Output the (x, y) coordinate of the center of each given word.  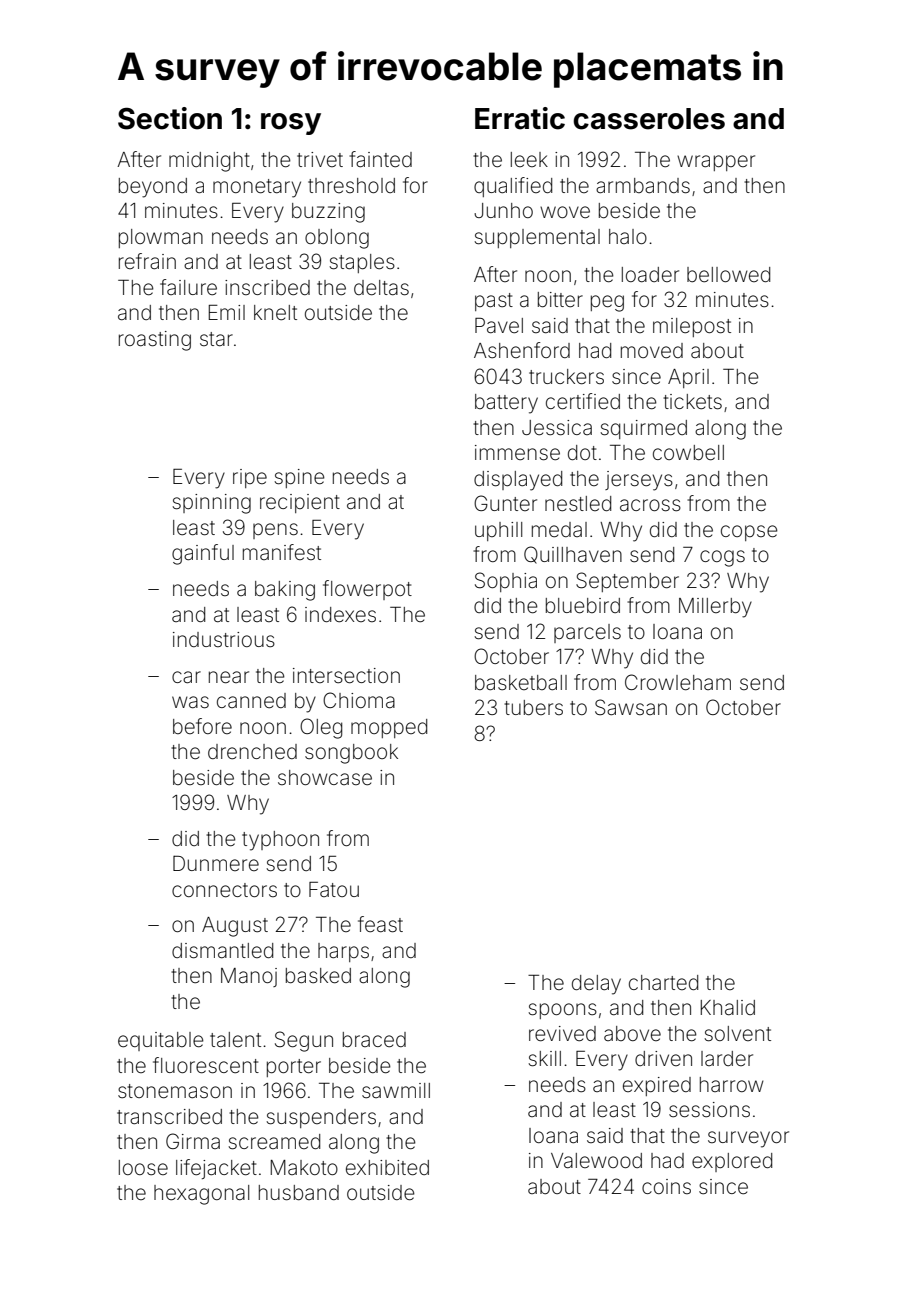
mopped (389, 728)
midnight (209, 162)
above (632, 1033)
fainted (380, 159)
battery (506, 404)
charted (663, 982)
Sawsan (631, 707)
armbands (643, 186)
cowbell (688, 453)
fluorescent (206, 1065)
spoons (563, 1011)
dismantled (222, 951)
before (202, 726)
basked (318, 976)
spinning (212, 504)
